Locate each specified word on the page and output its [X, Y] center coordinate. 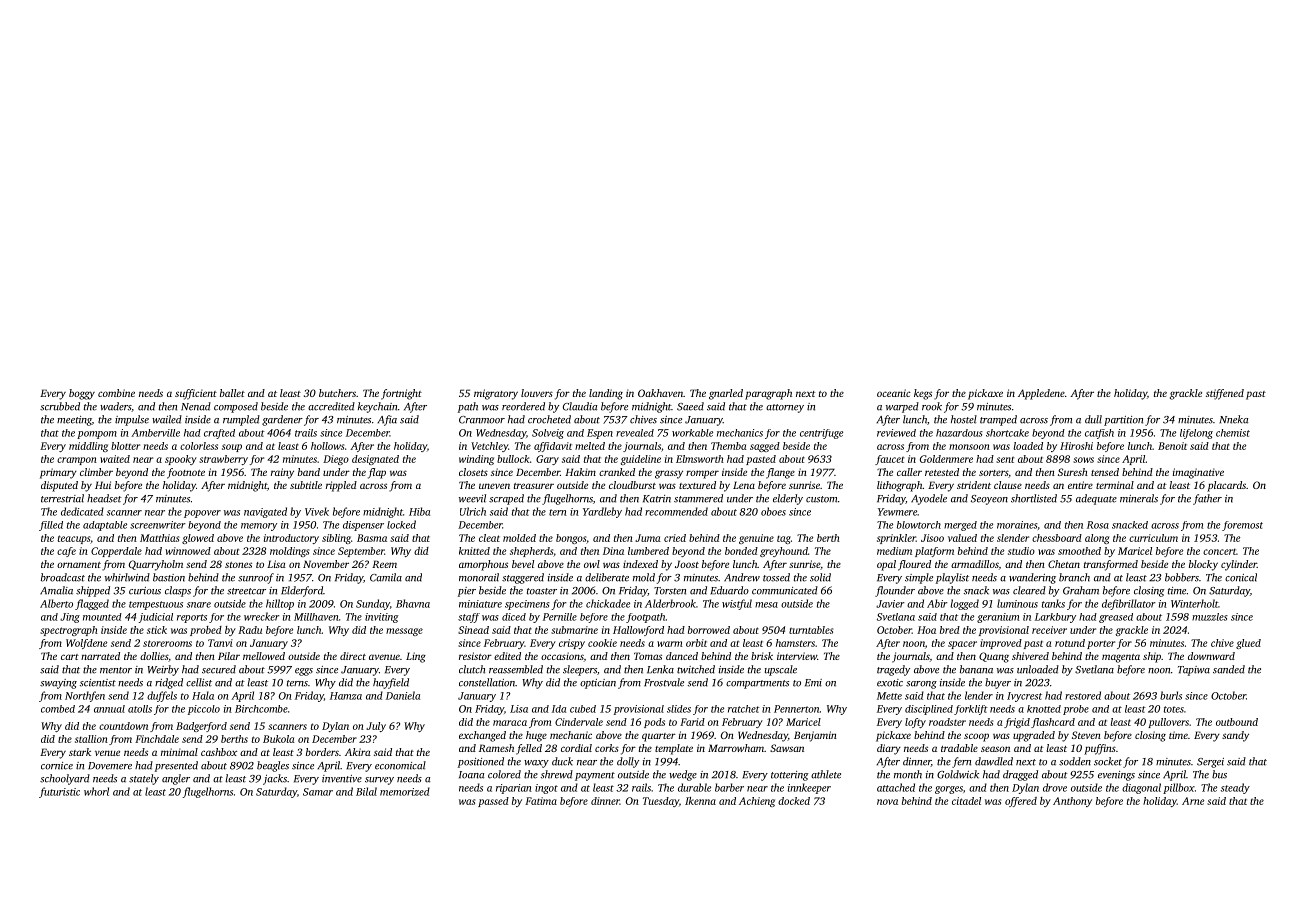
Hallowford [638, 631]
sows [1083, 460]
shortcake [1007, 433]
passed [493, 802]
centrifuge [821, 434]
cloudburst [632, 485]
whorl [96, 791]
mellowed [264, 656]
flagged [92, 604]
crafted [219, 434]
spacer [962, 645]
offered [1021, 802]
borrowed [709, 630]
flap [377, 473]
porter [1101, 645]
